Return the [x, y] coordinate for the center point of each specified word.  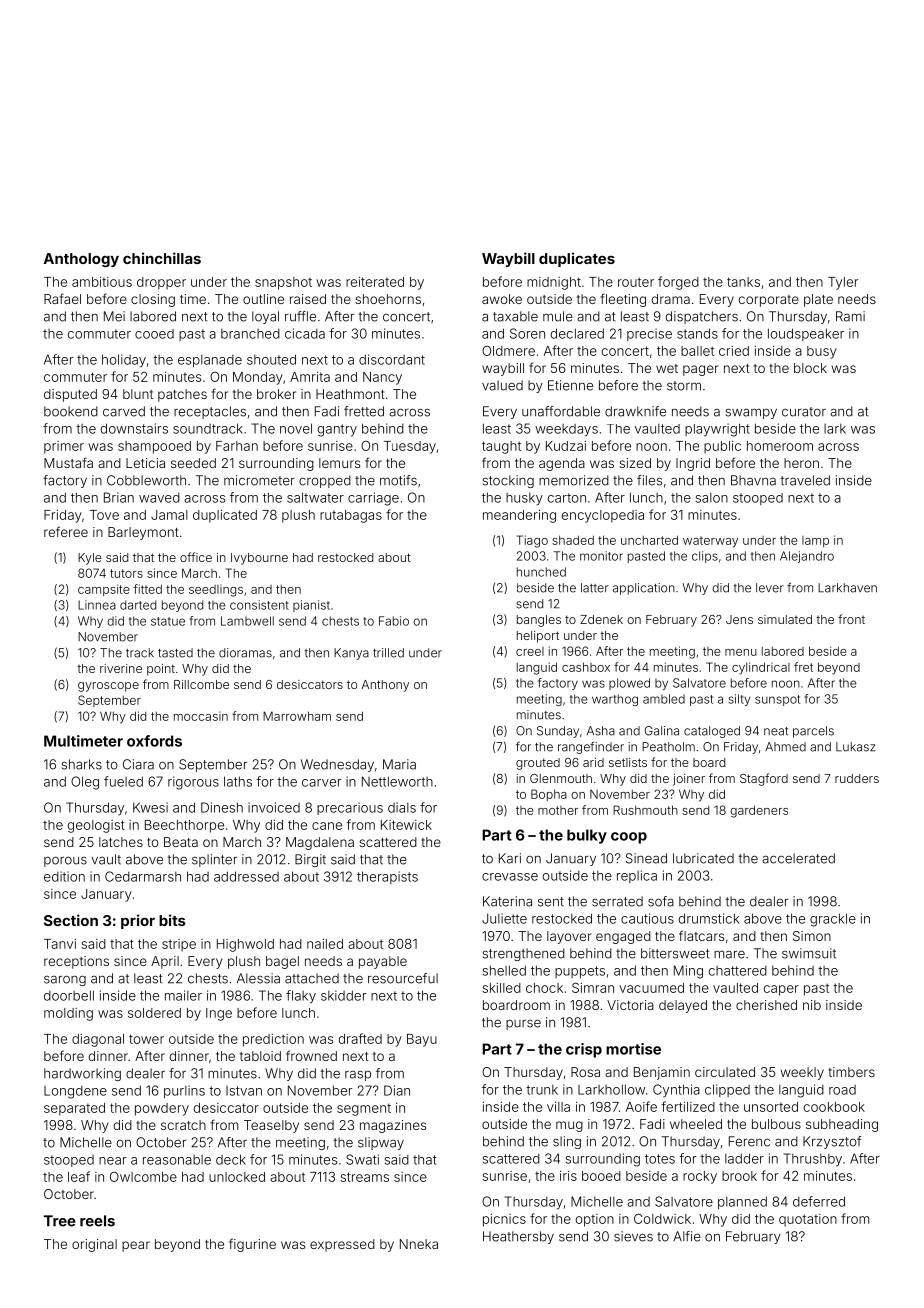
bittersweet [675, 953]
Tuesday [410, 447]
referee [66, 531]
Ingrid [693, 464]
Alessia [258, 978]
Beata [181, 842]
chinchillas [162, 258]
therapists [387, 877]
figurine [252, 1245]
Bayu [422, 1040]
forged [678, 283]
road [842, 1090]
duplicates [577, 259]
